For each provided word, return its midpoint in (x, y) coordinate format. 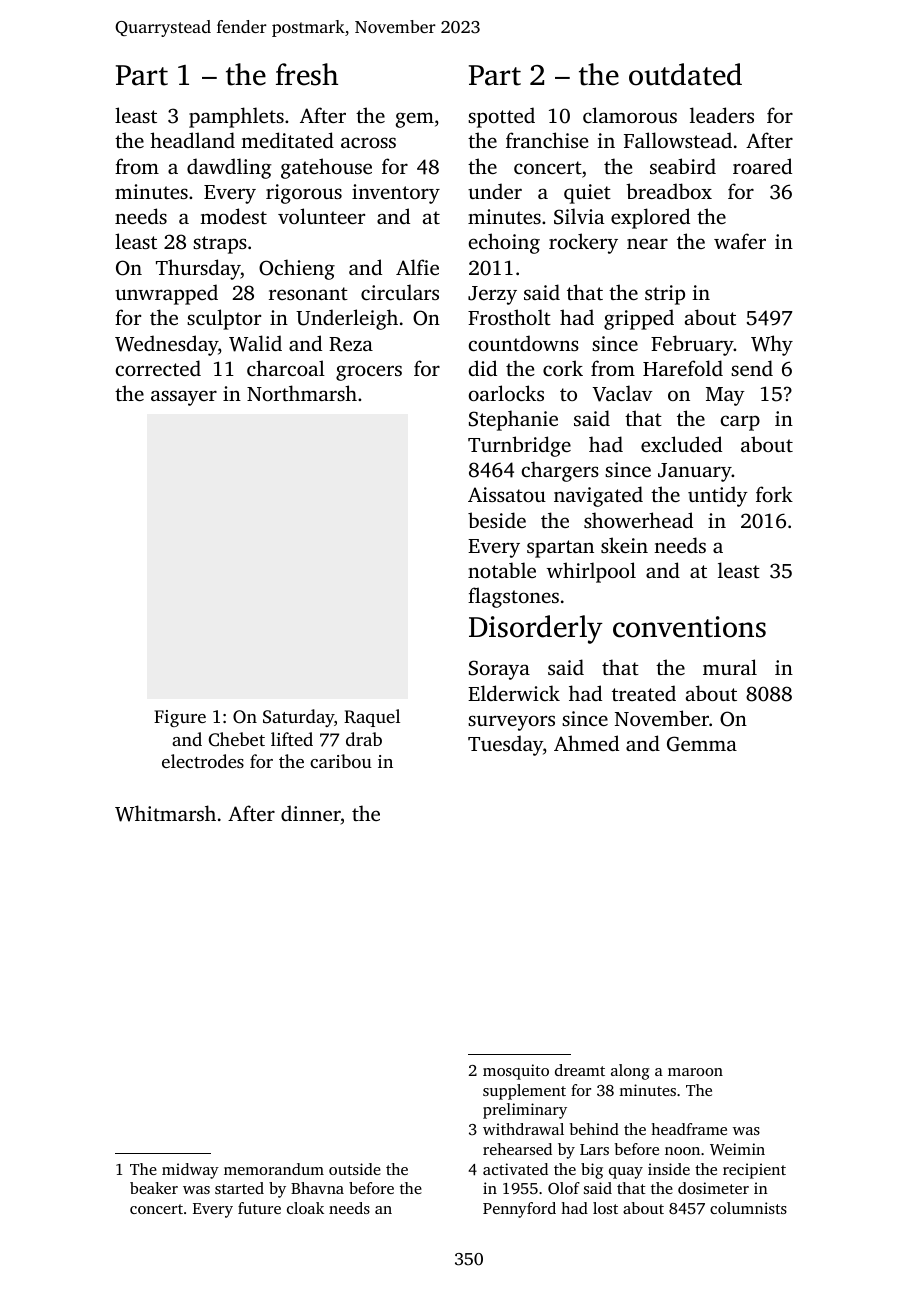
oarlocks (506, 393)
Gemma (702, 744)
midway (190, 1171)
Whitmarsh (165, 813)
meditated (287, 140)
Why (772, 345)
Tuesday (505, 745)
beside (497, 520)
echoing (504, 243)
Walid (255, 343)
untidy (718, 496)
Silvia (579, 216)
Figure (180, 718)
